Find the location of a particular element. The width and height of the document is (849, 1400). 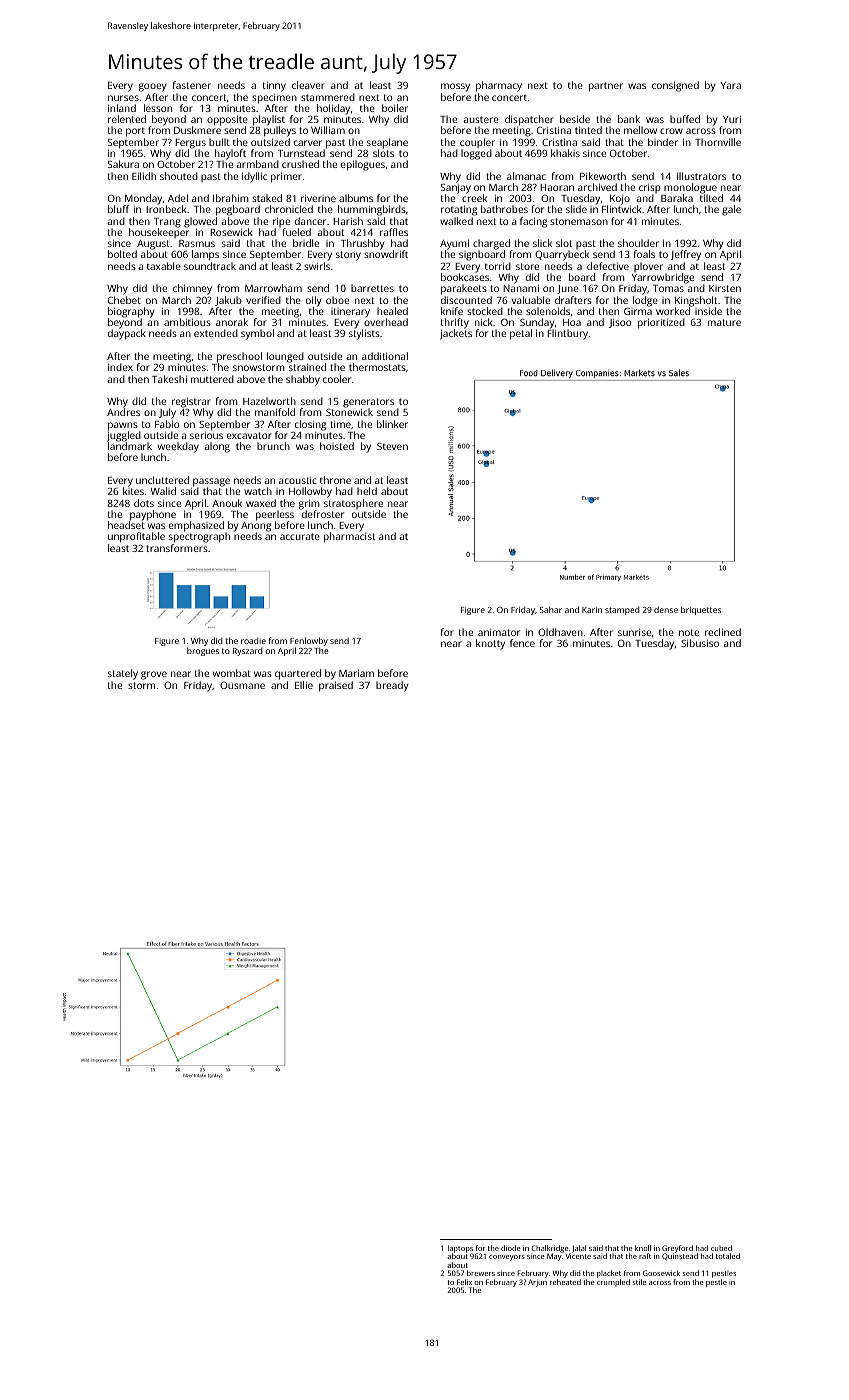

unprofitable is located at coordinates (136, 537).
